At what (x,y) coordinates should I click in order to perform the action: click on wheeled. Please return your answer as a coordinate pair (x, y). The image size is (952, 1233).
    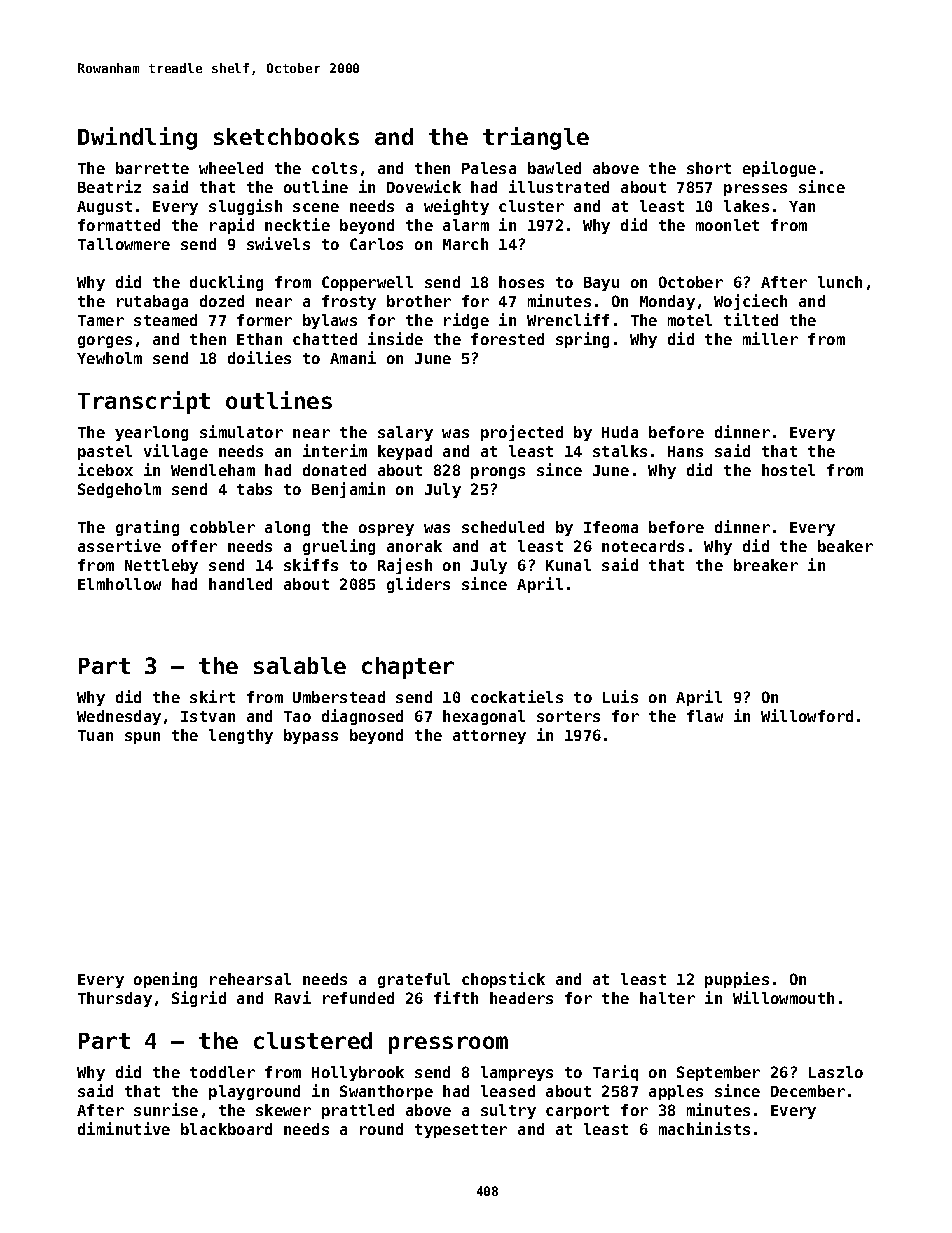
    Looking at the image, I should click on (231, 168).
